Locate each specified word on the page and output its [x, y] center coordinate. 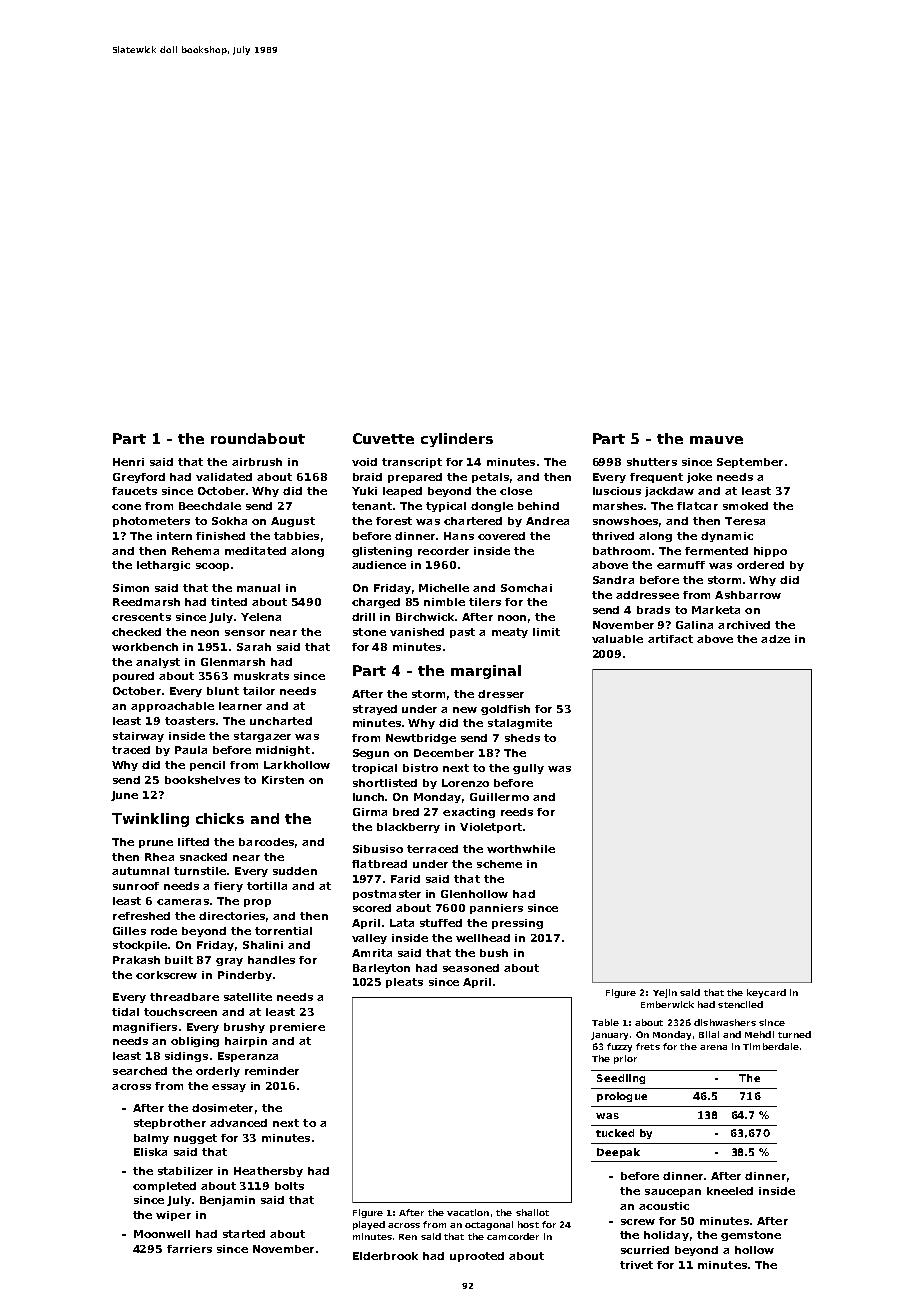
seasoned [471, 968]
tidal [125, 1012]
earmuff [681, 565]
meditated [255, 551]
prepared [415, 478]
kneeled [730, 1191]
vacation [468, 1212]
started [244, 1234]
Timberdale [771, 1046]
